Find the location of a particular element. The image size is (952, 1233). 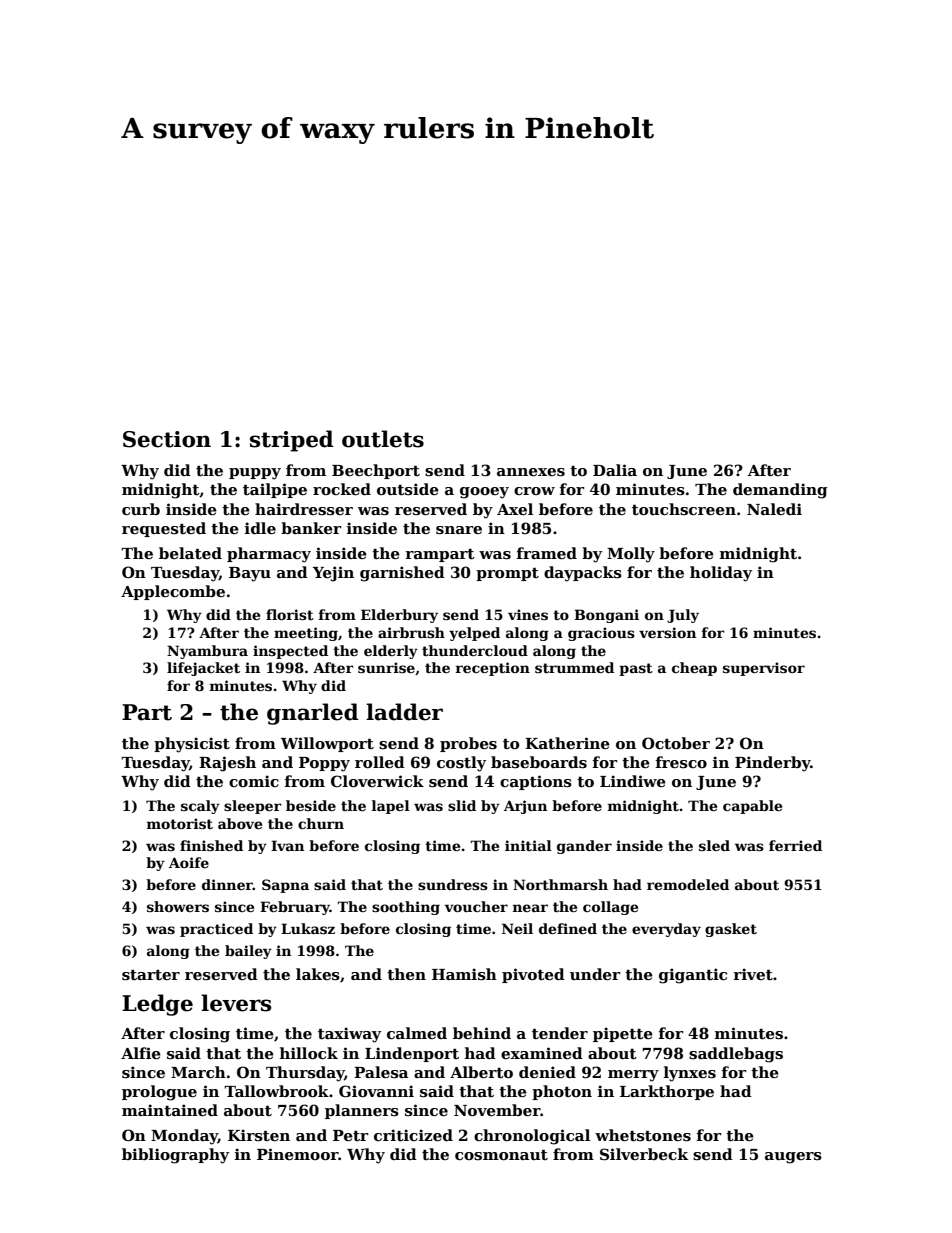

above is located at coordinates (240, 823).
